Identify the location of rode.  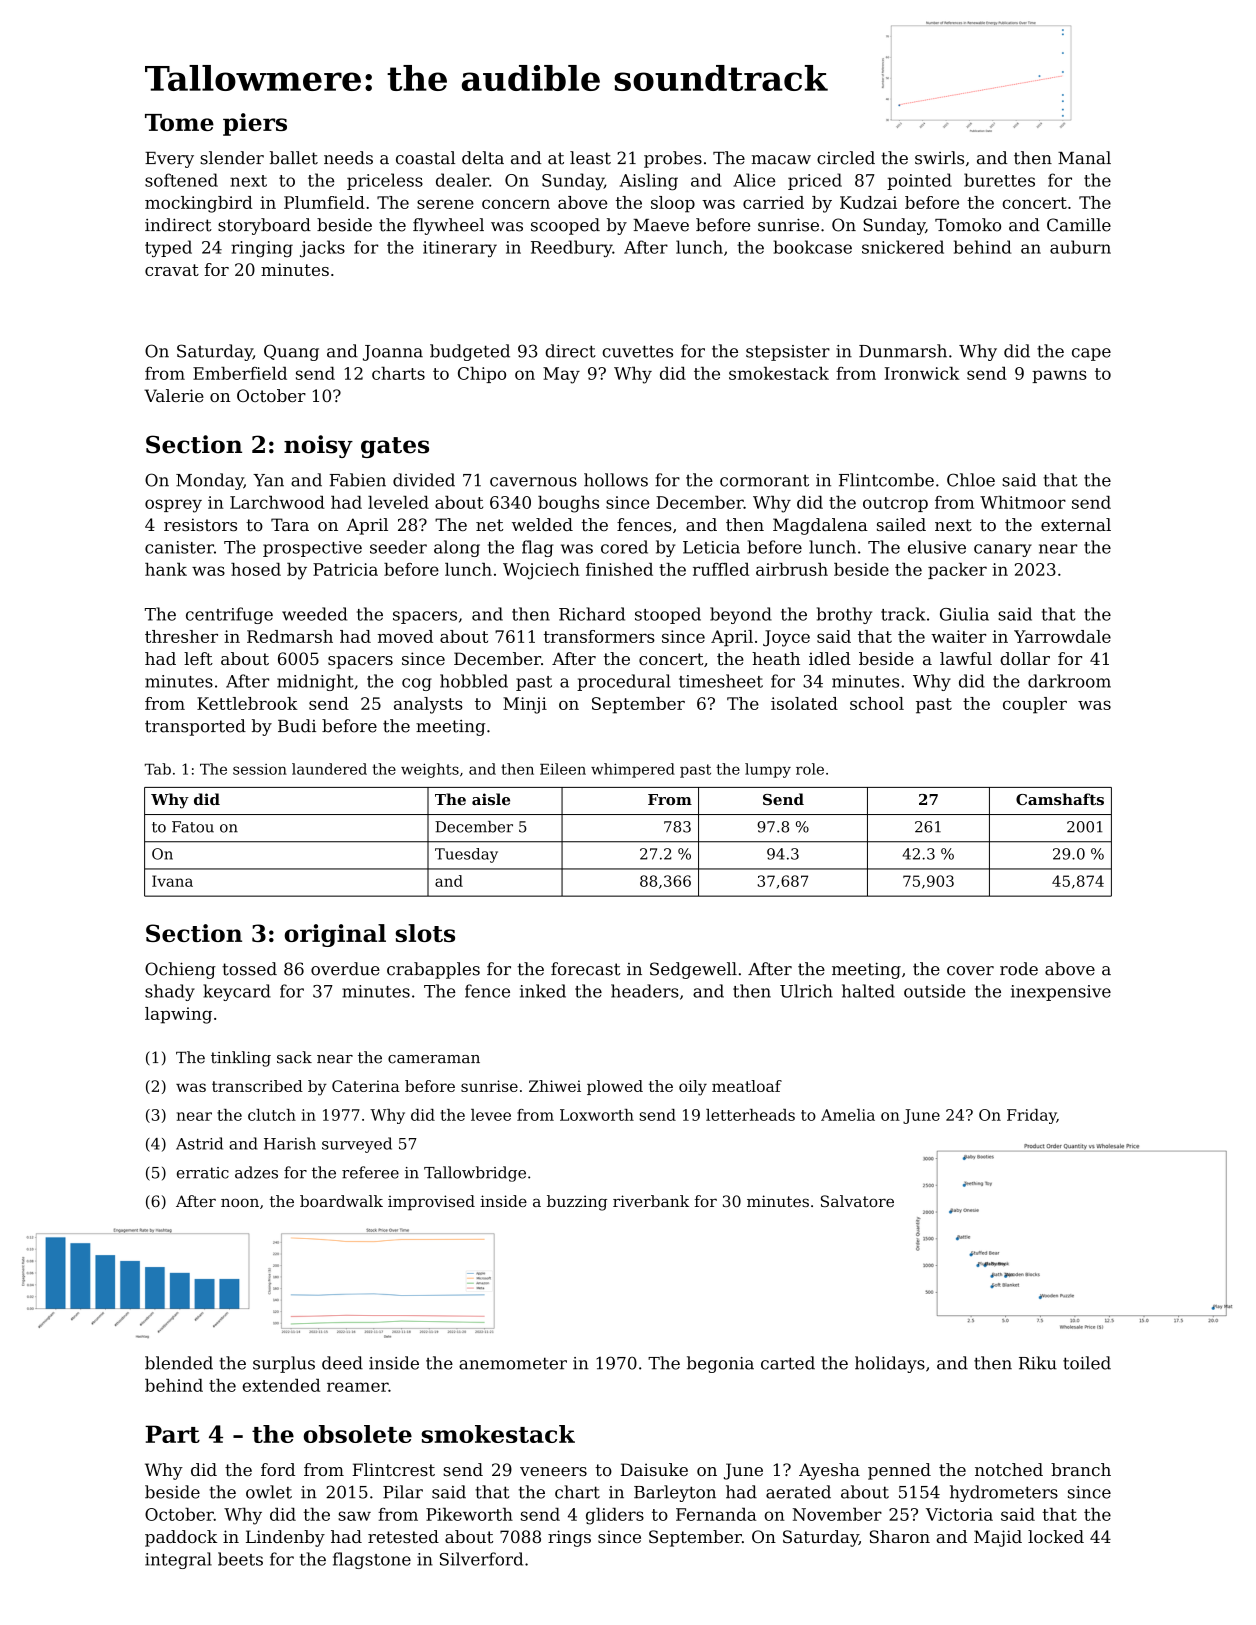
(1019, 969).
